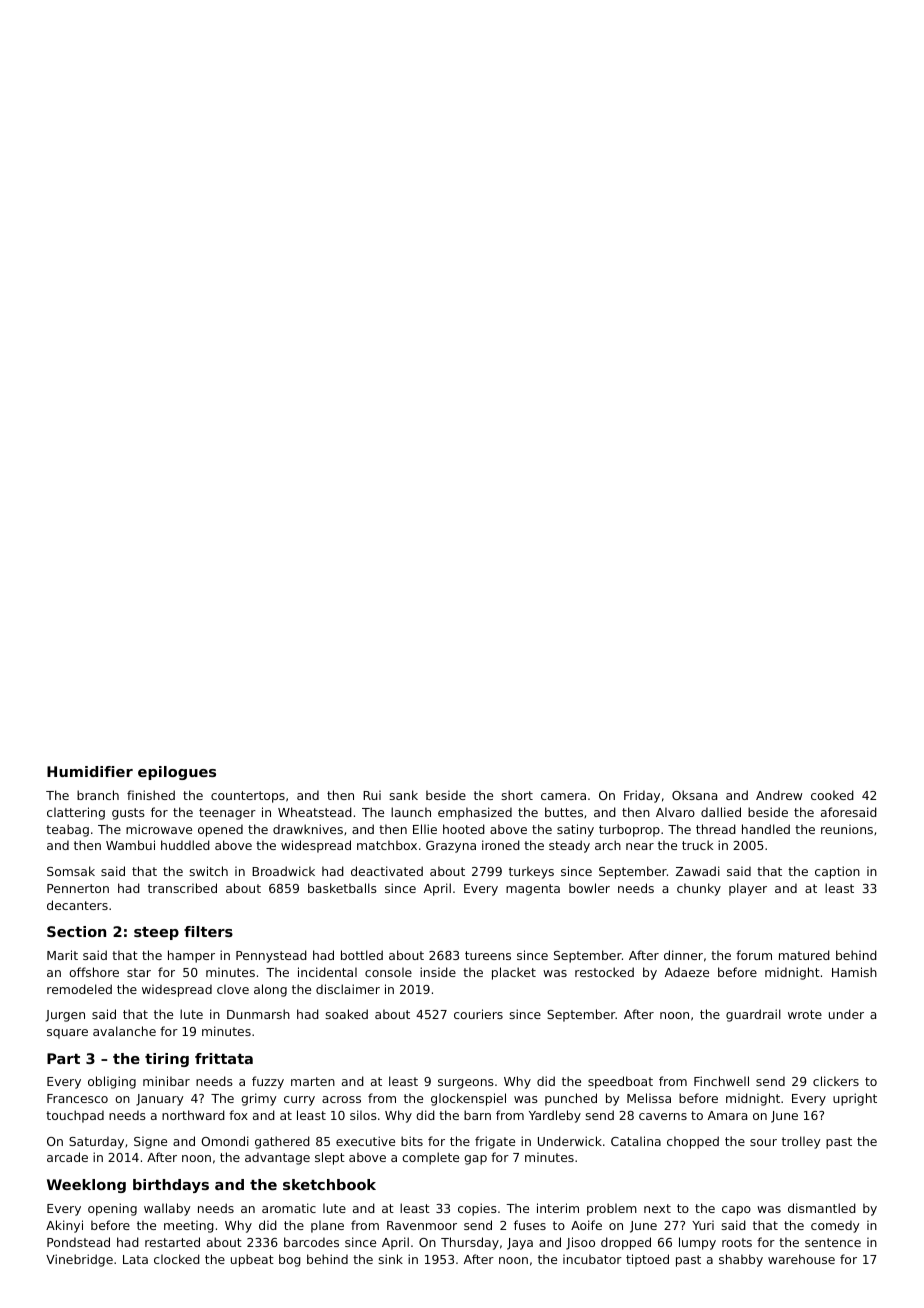 This document has height=1308, width=924. What do you see at coordinates (741, 1260) in the document?
I see `shabby` at bounding box center [741, 1260].
